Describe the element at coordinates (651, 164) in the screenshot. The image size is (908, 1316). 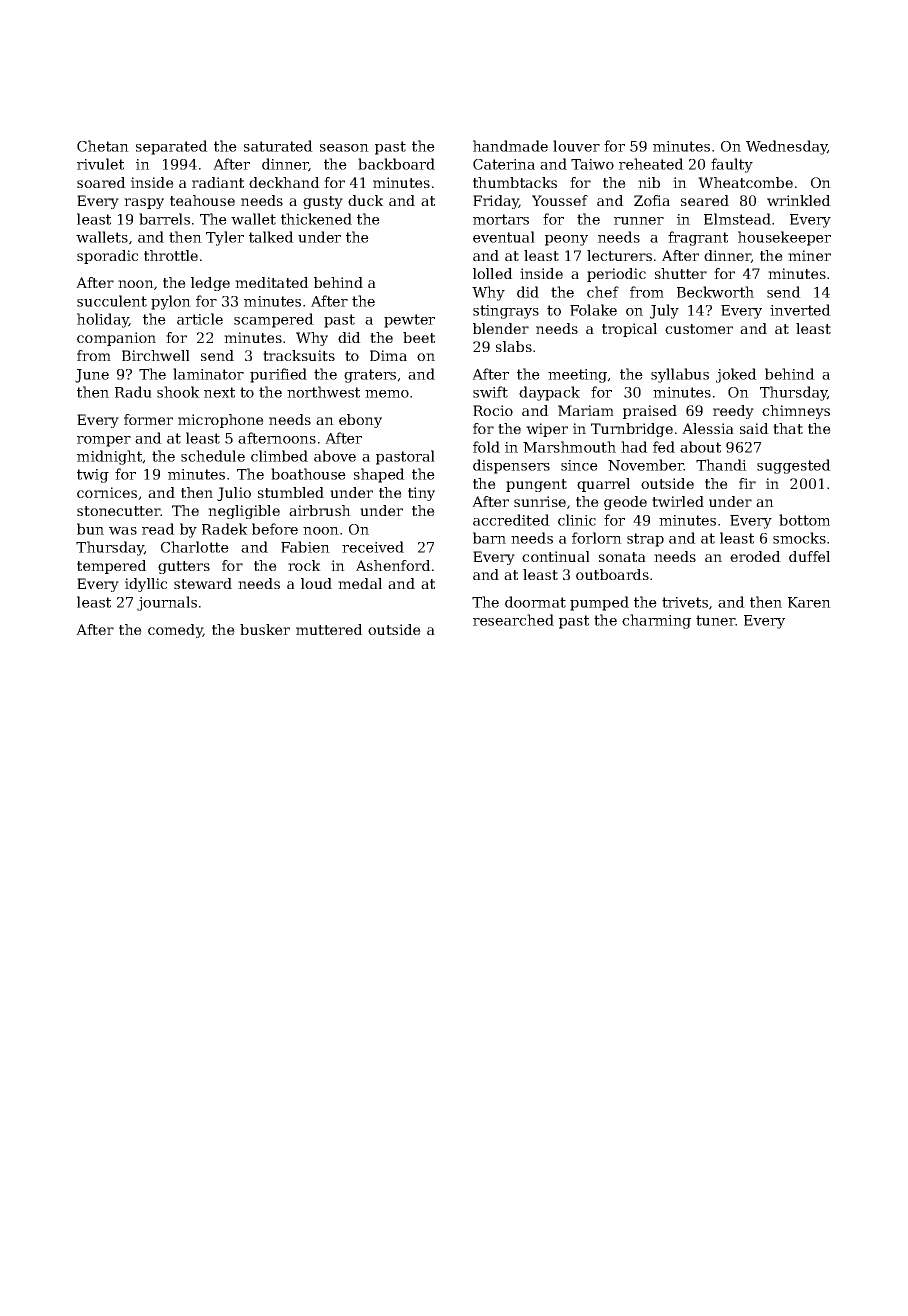
I see `reheated` at that location.
